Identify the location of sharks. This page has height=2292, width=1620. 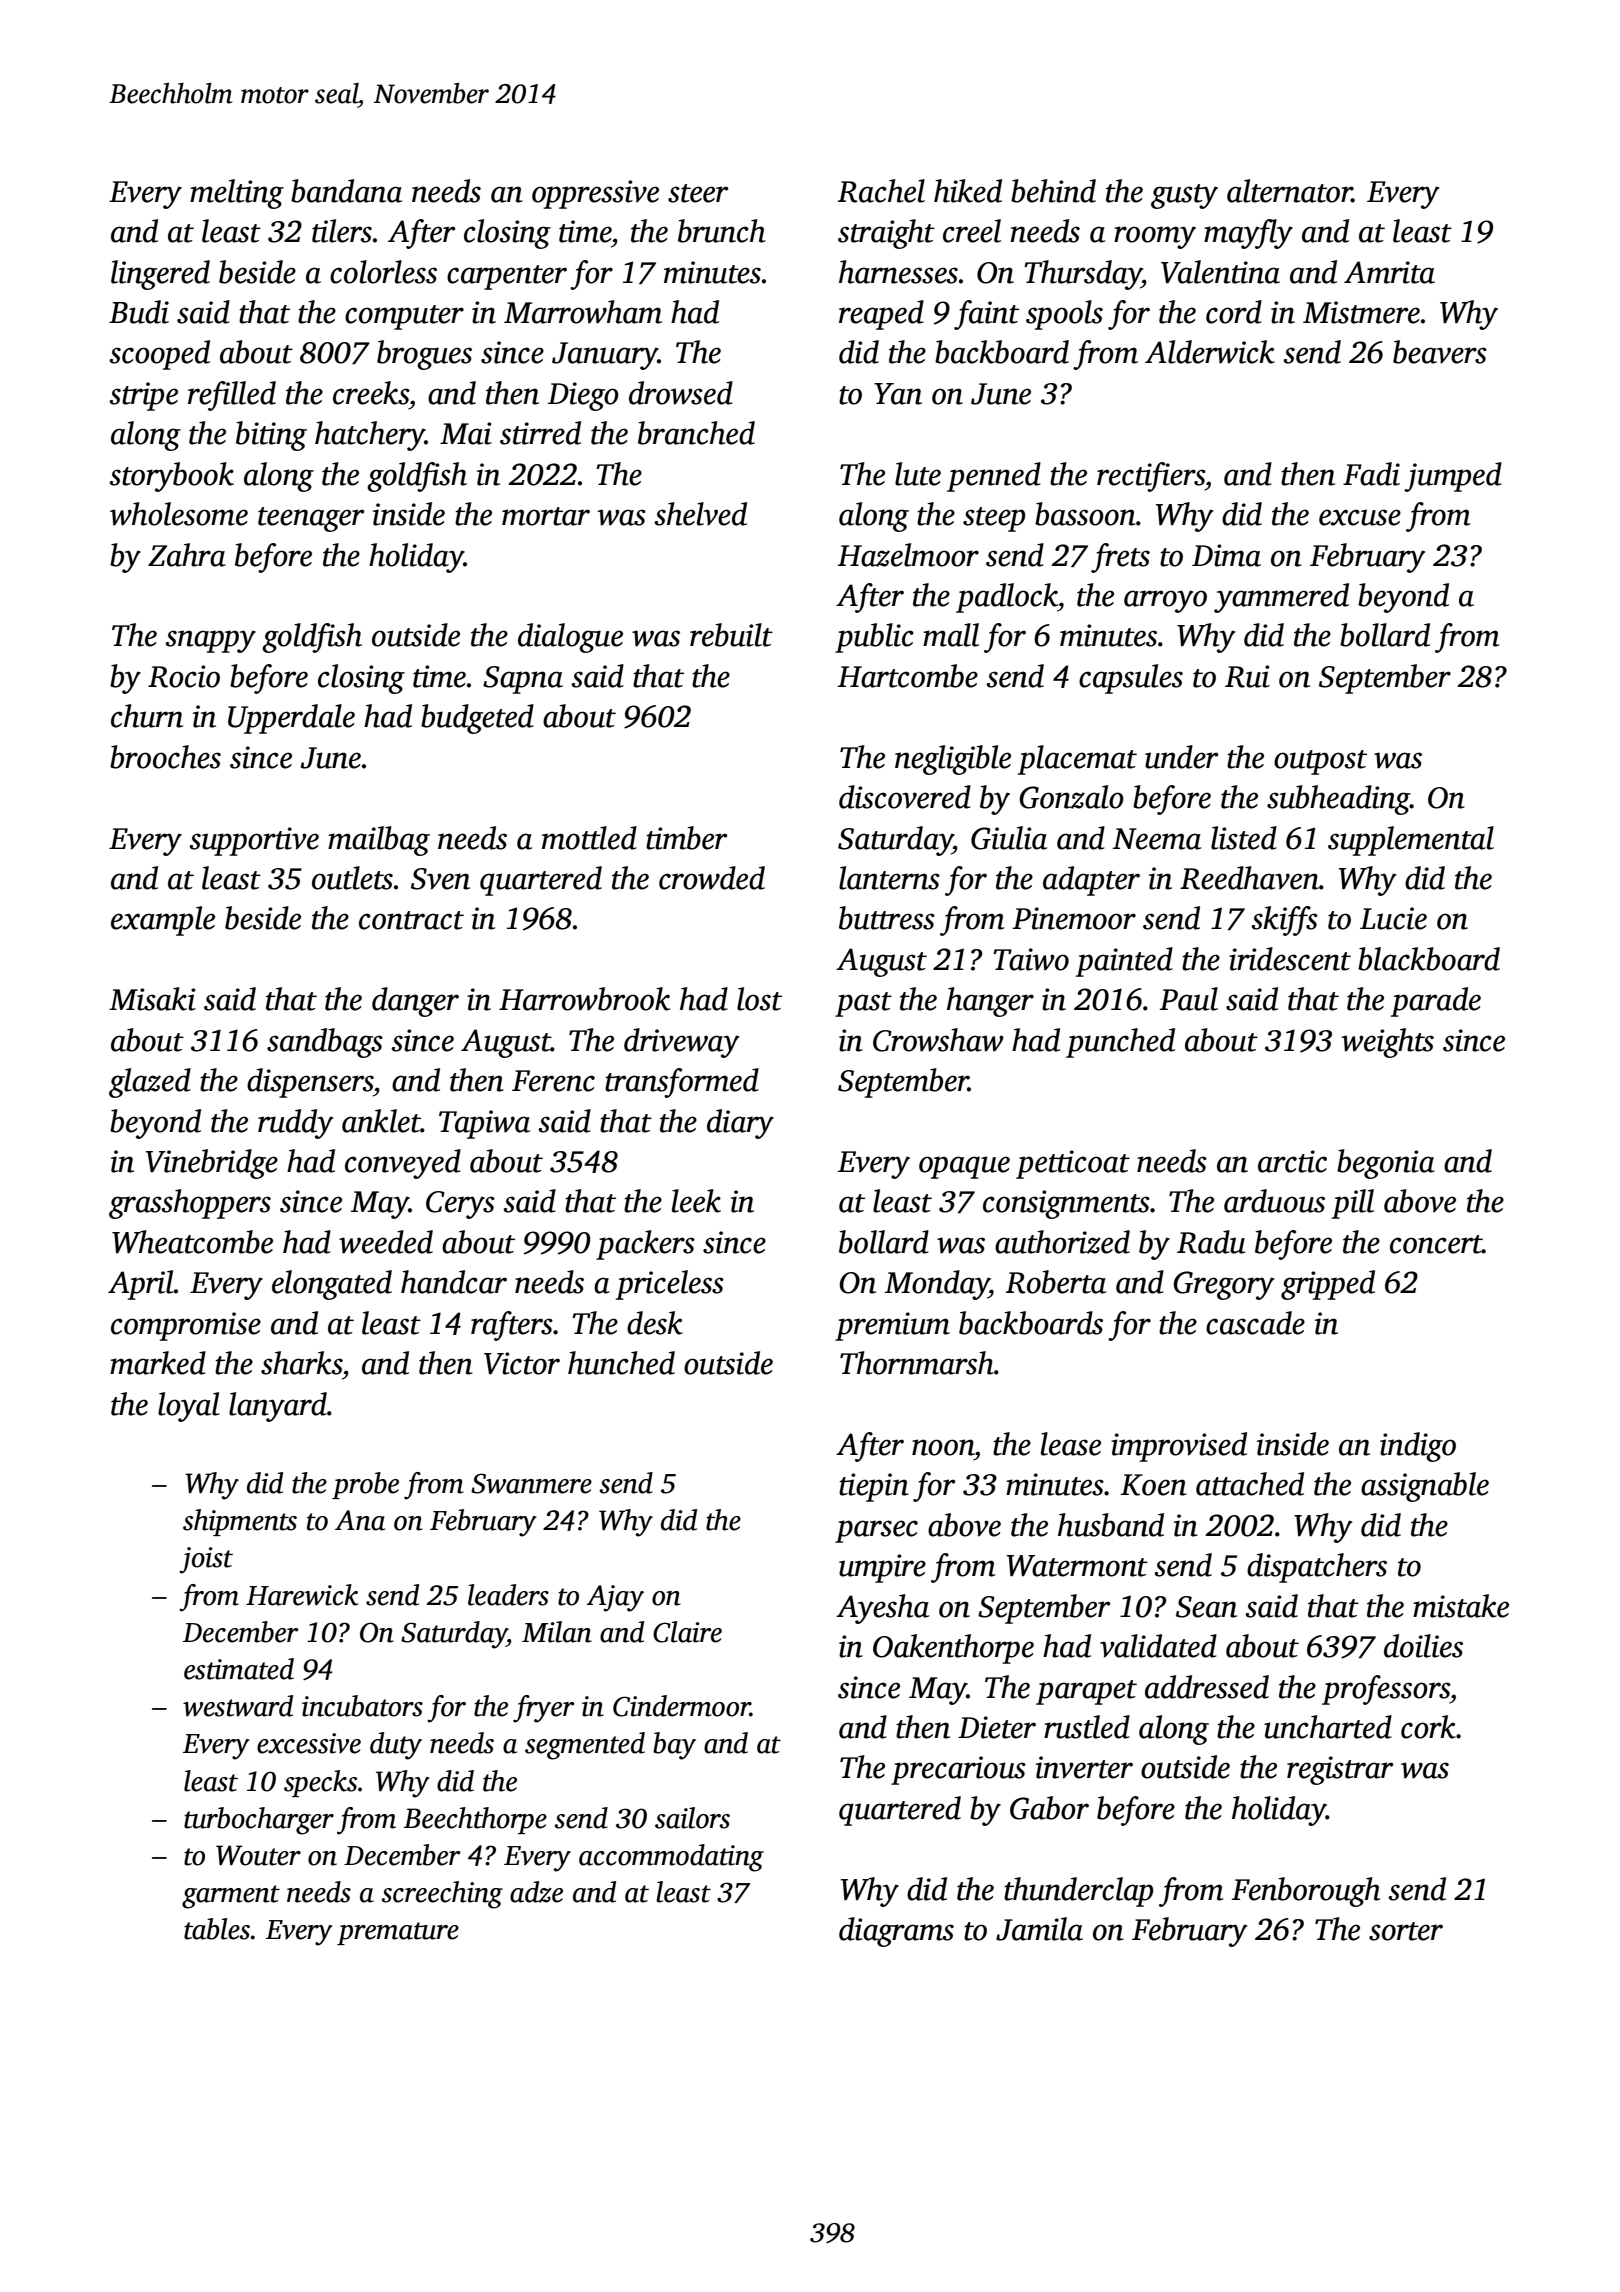
(301, 1363).
